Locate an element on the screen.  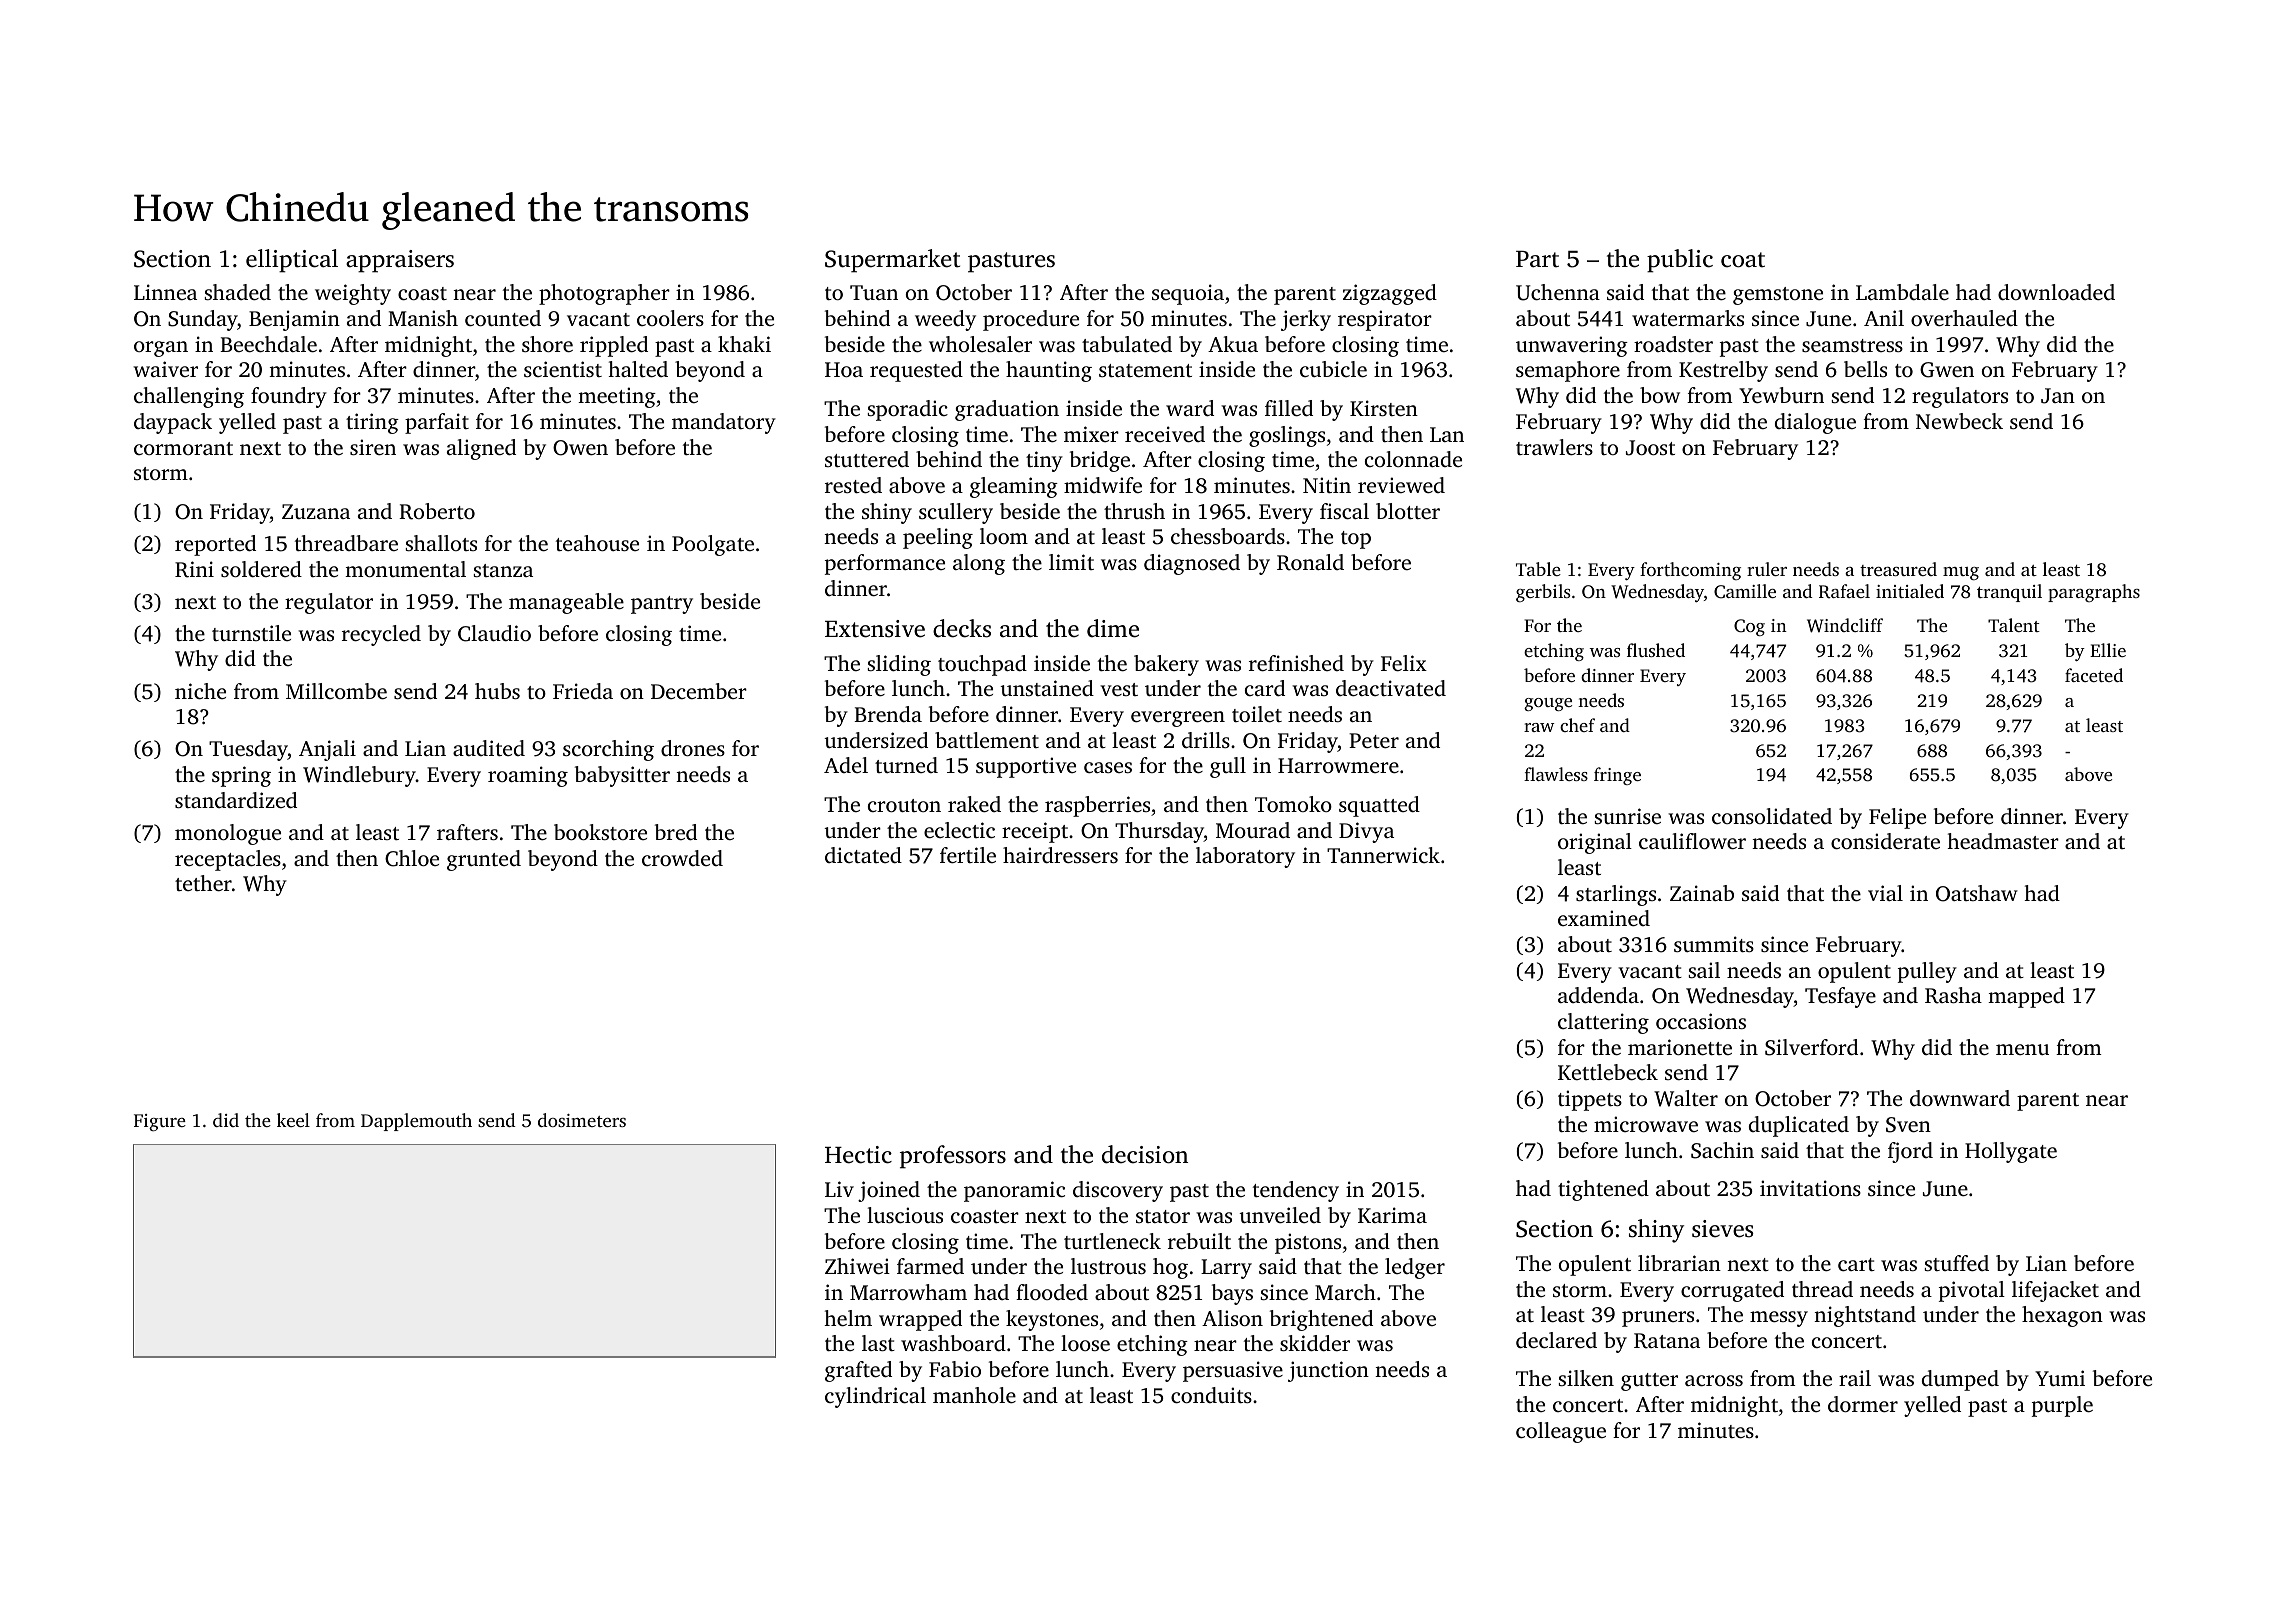
headmaster is located at coordinates (2003, 841).
